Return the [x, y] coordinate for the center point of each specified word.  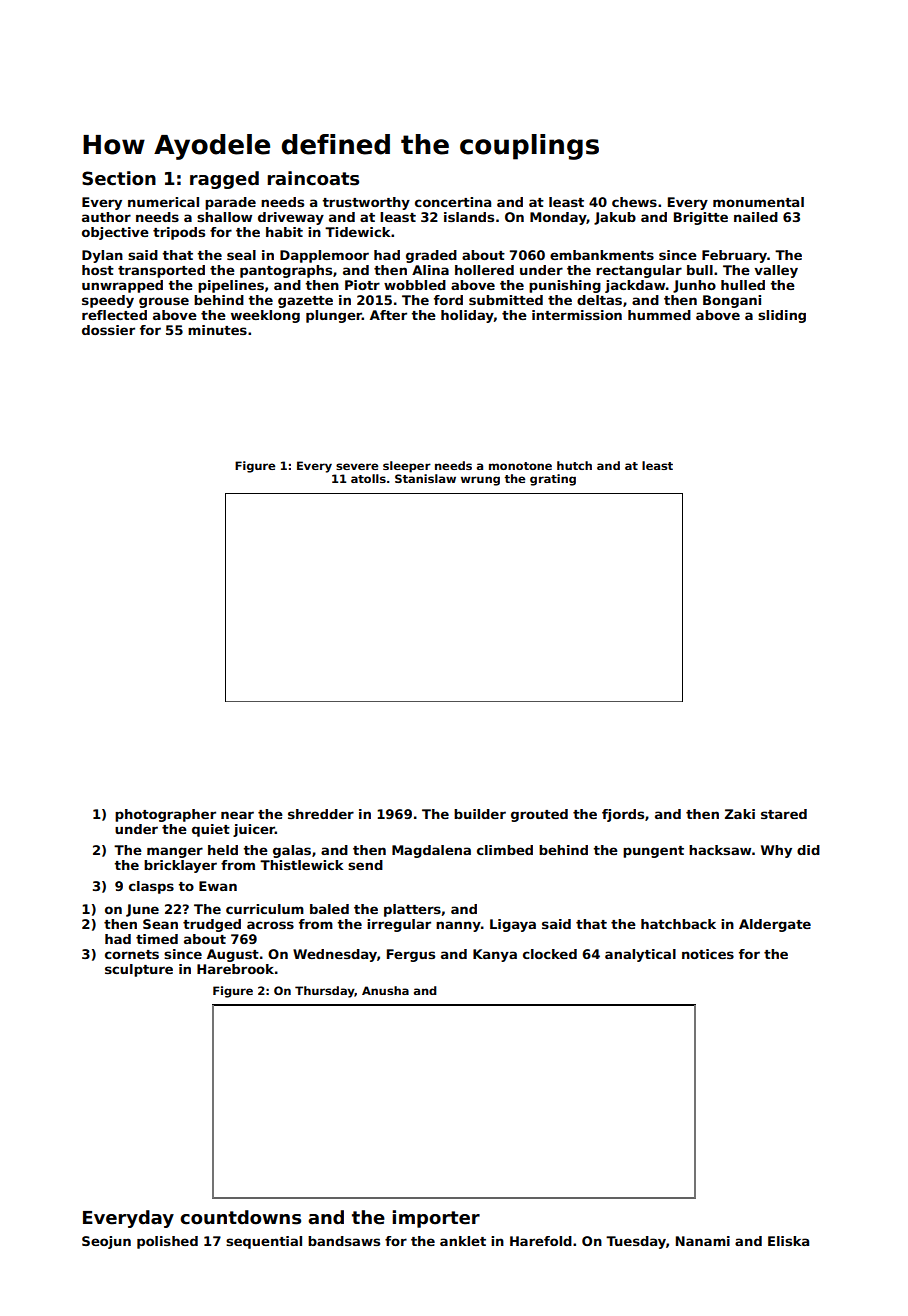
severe [357, 466]
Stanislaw [425, 478]
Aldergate [775, 925]
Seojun [106, 1242]
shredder [321, 814]
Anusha [385, 990]
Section [119, 178]
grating [553, 480]
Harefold [541, 1241]
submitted [506, 300]
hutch [574, 465]
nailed [756, 217]
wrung [480, 481]
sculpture [139, 970]
